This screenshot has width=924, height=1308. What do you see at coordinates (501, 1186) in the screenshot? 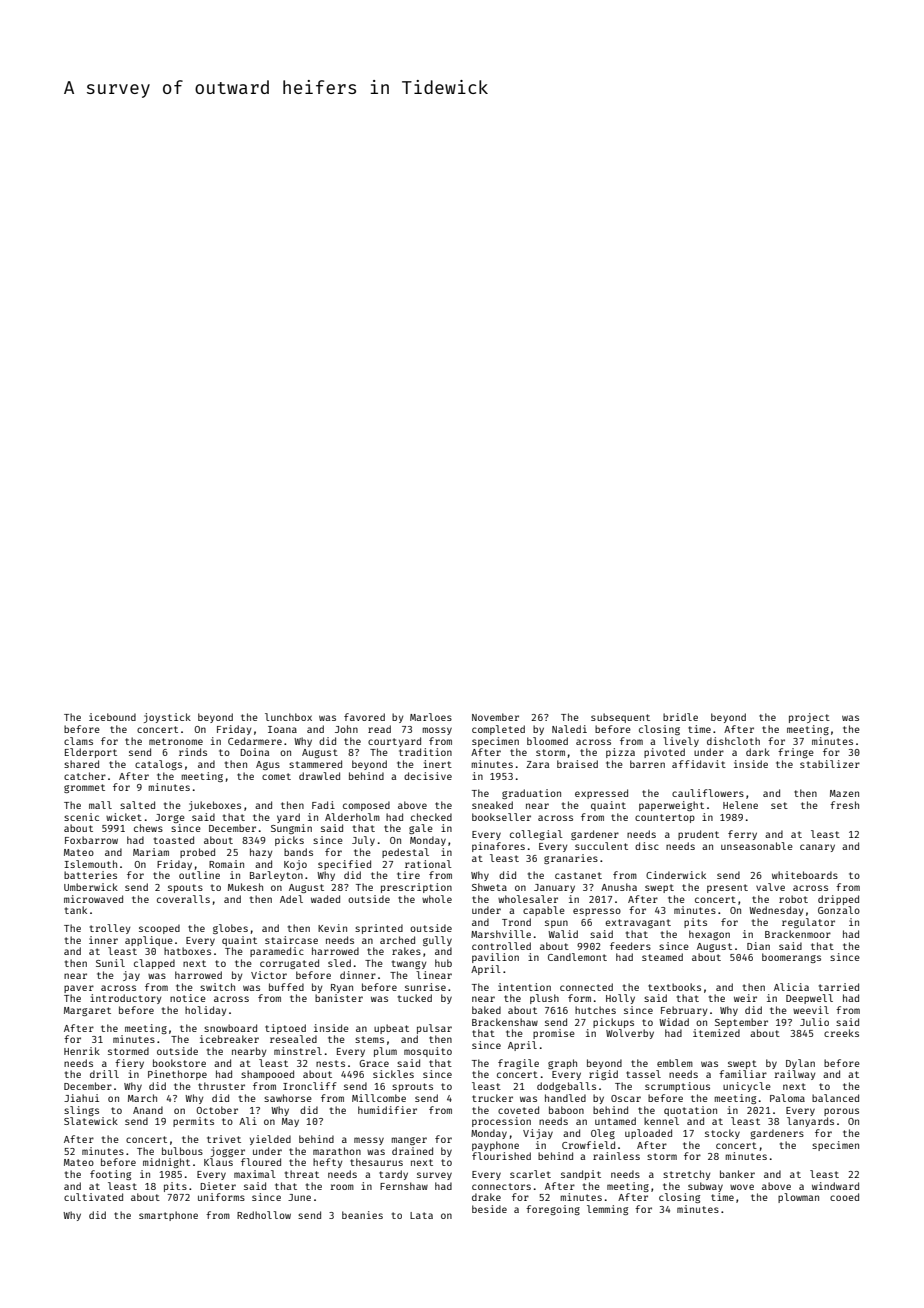
I see `connectors` at bounding box center [501, 1186].
